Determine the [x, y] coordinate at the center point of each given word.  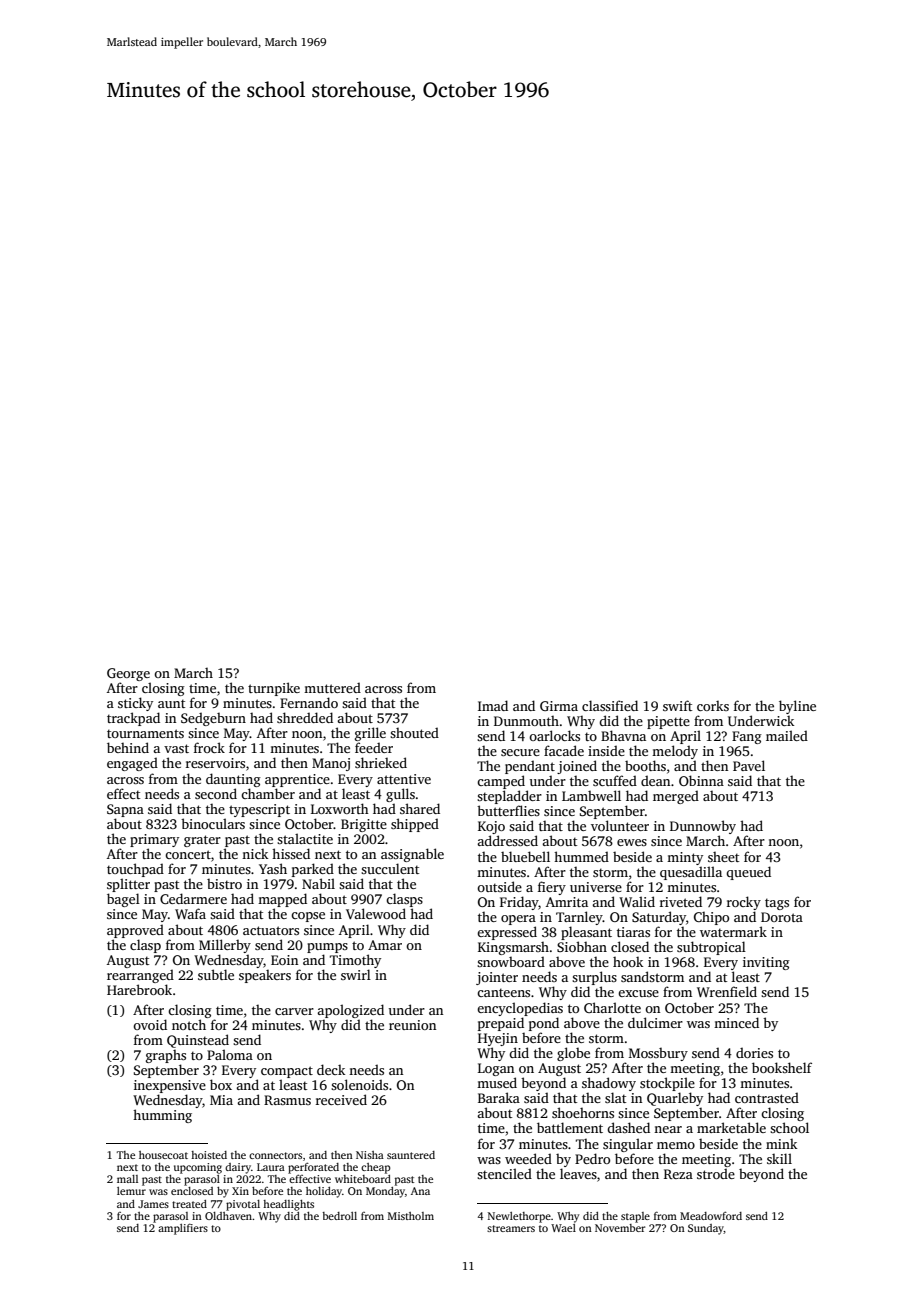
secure [520, 752]
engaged [132, 764]
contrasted [767, 1097]
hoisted [209, 1155]
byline [797, 707]
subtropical [711, 948]
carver [294, 1011]
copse [308, 917]
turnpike [274, 689]
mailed [787, 735]
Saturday [659, 918]
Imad [493, 705]
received [341, 1099]
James [153, 1204]
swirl [356, 974]
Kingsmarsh [513, 948]
